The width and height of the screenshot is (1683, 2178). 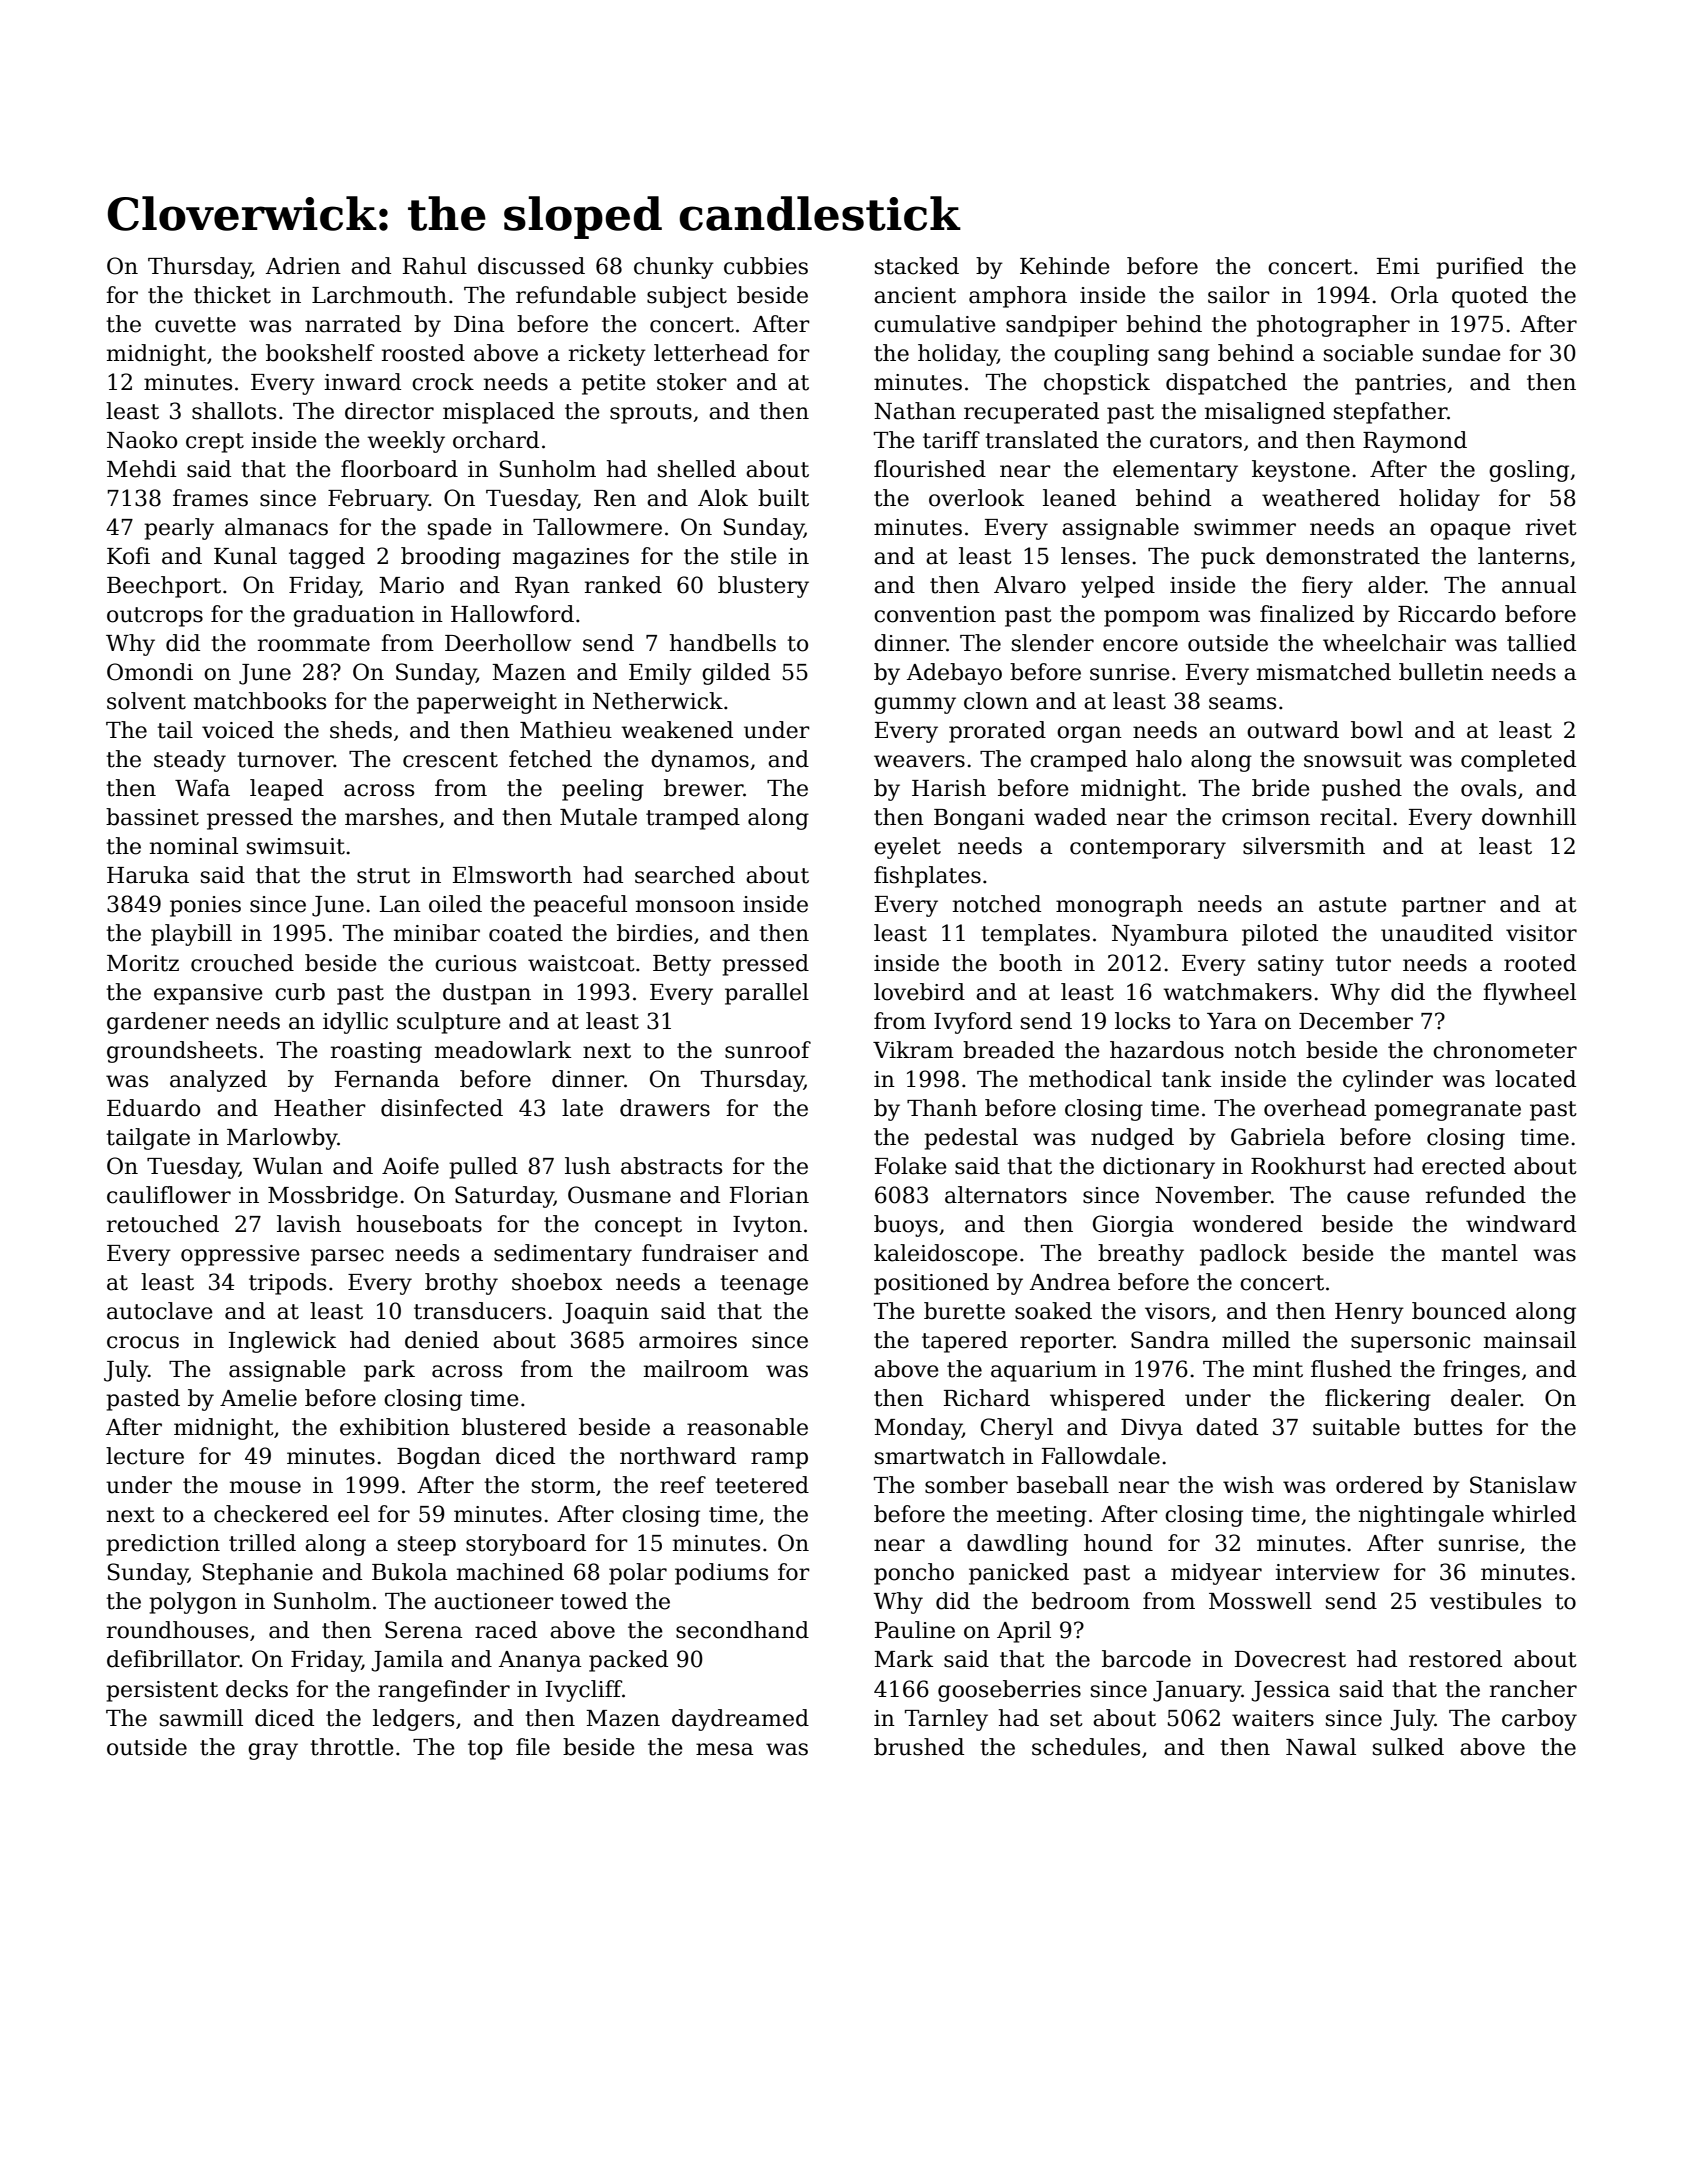 What do you see at coordinates (245, 556) in the screenshot?
I see `Kunal` at bounding box center [245, 556].
